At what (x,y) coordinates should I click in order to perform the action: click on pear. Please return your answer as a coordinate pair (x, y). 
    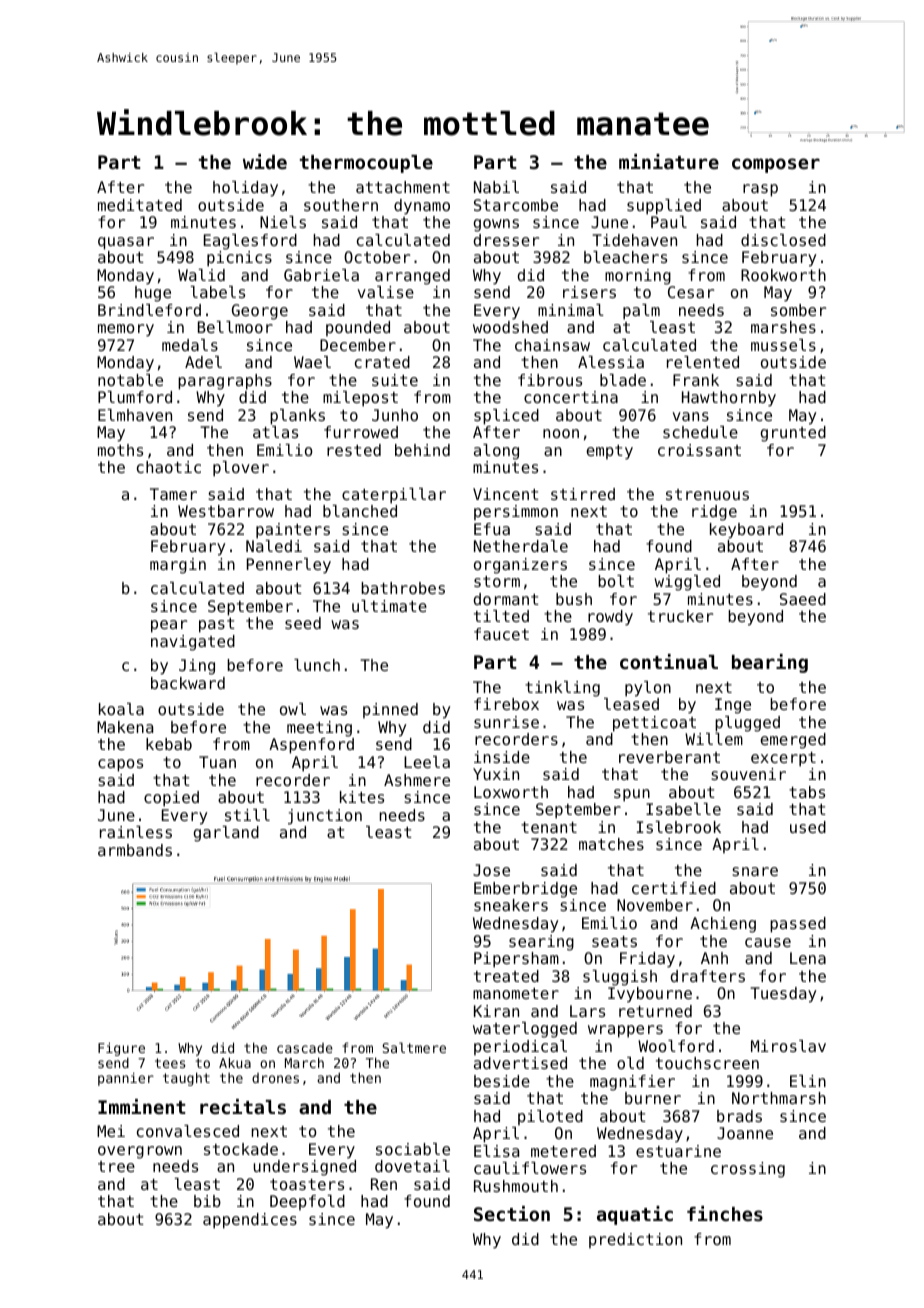
    Looking at the image, I should click on (169, 626).
